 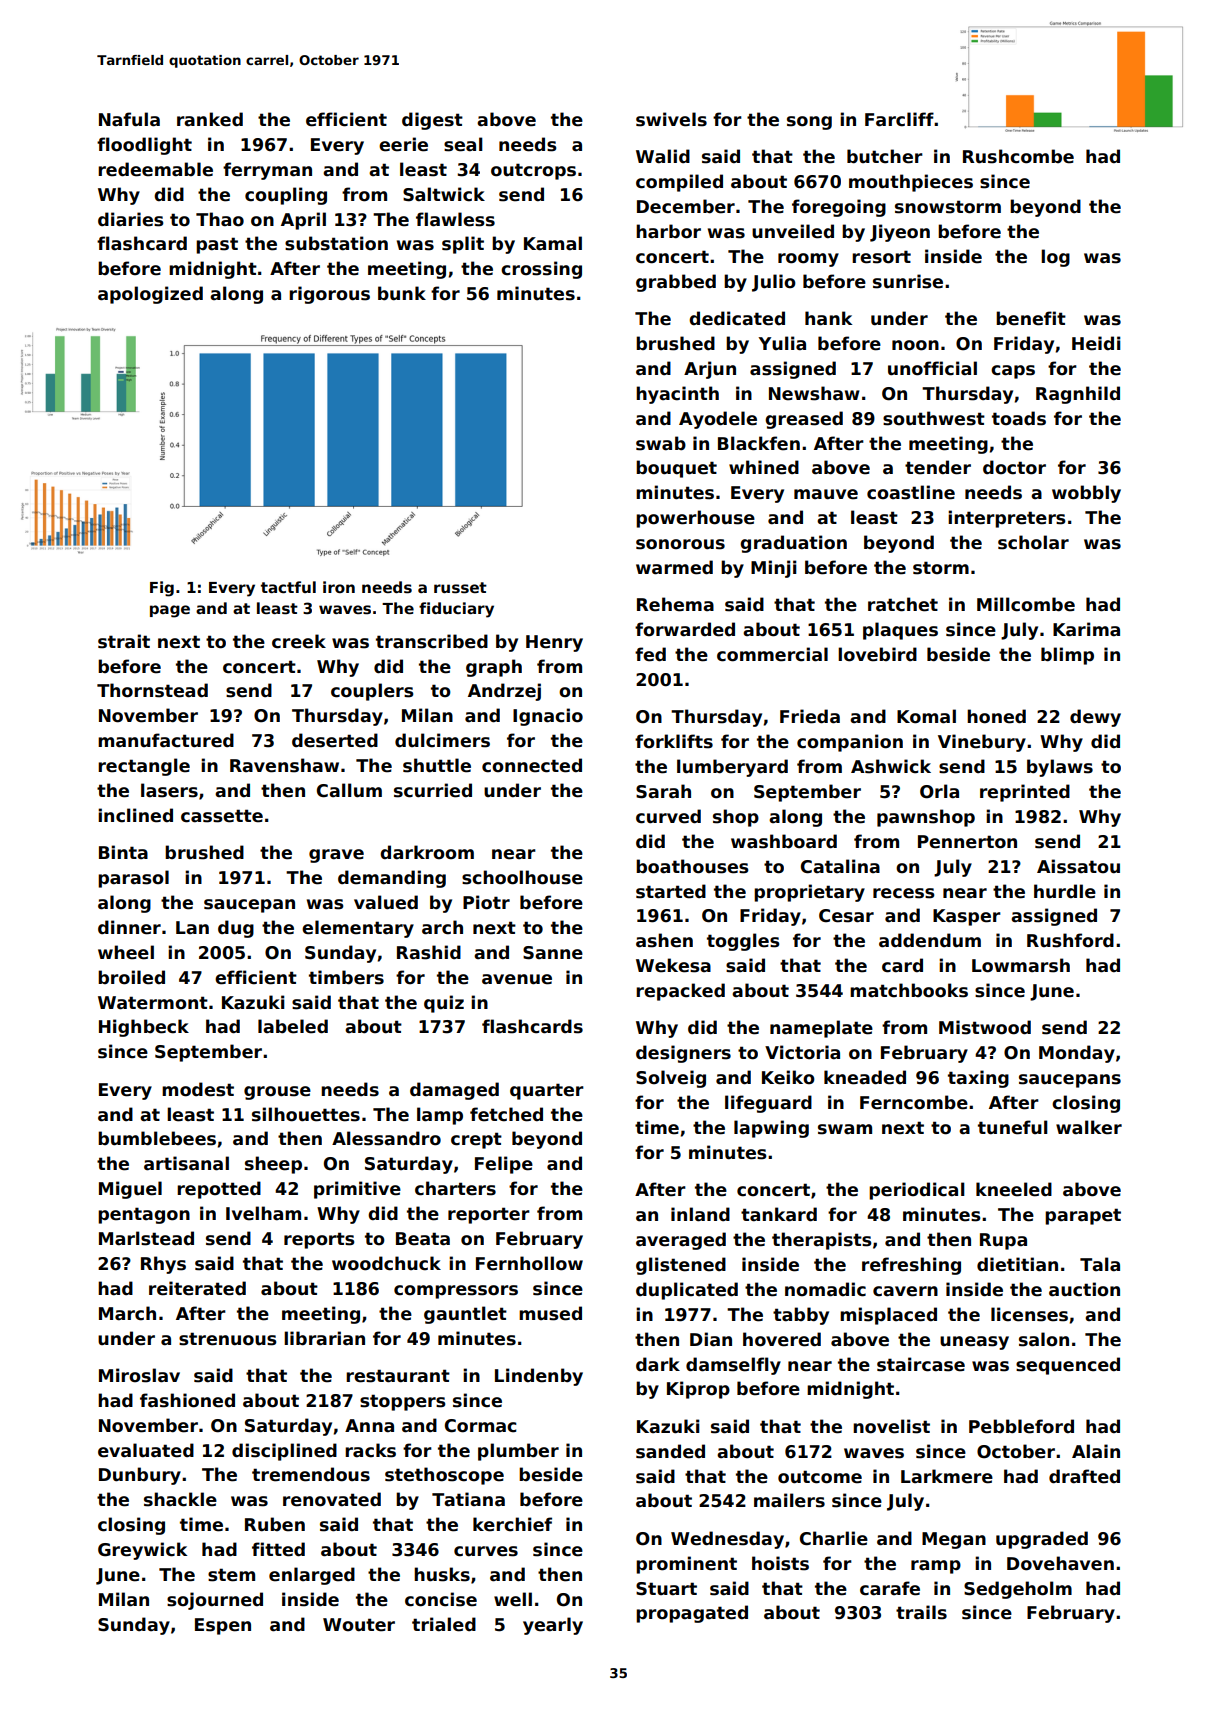 I want to click on Heidi, so click(x=1096, y=343).
